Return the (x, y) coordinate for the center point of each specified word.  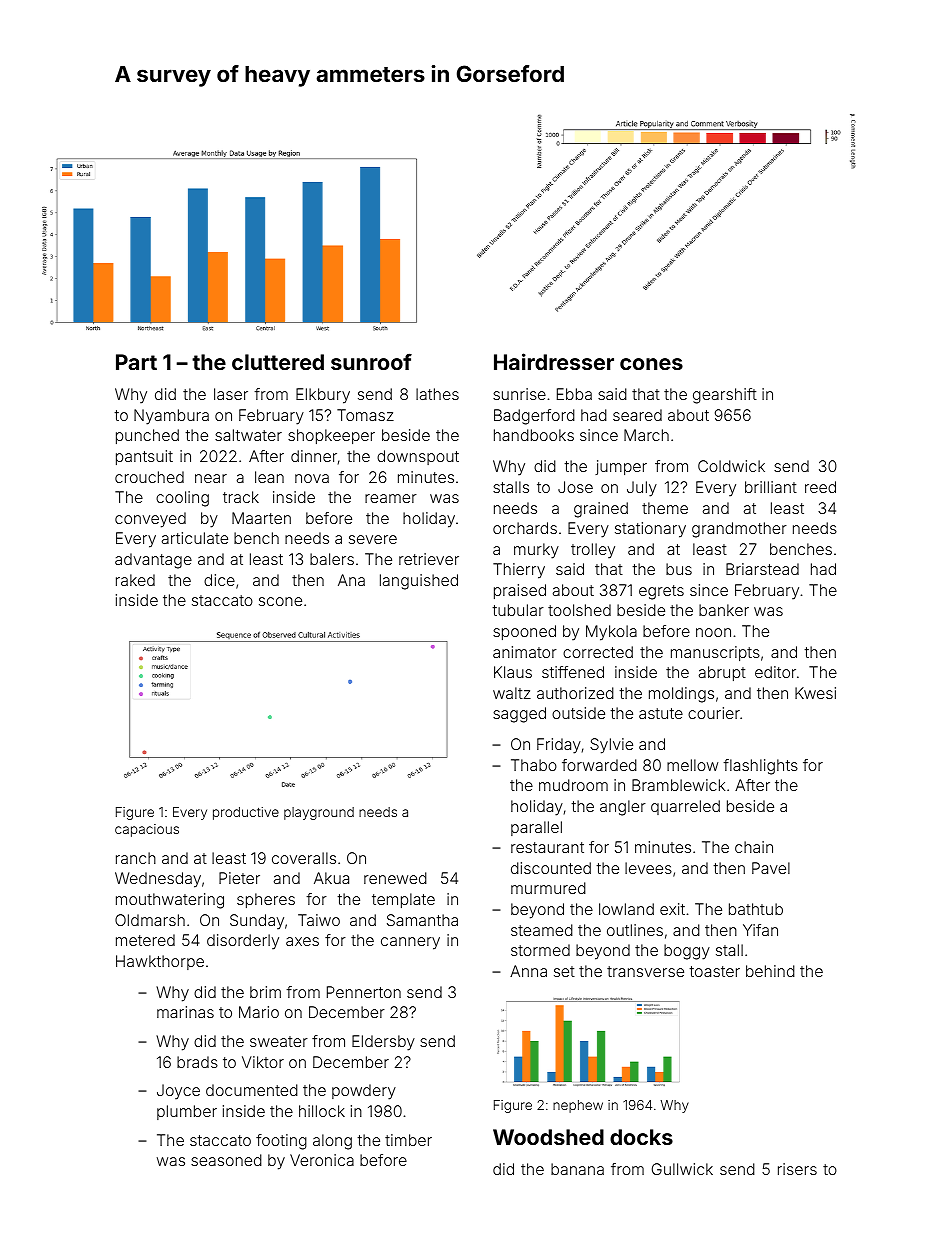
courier (714, 713)
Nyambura (171, 417)
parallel (536, 828)
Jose (575, 487)
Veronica (322, 1160)
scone (280, 601)
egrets (661, 592)
